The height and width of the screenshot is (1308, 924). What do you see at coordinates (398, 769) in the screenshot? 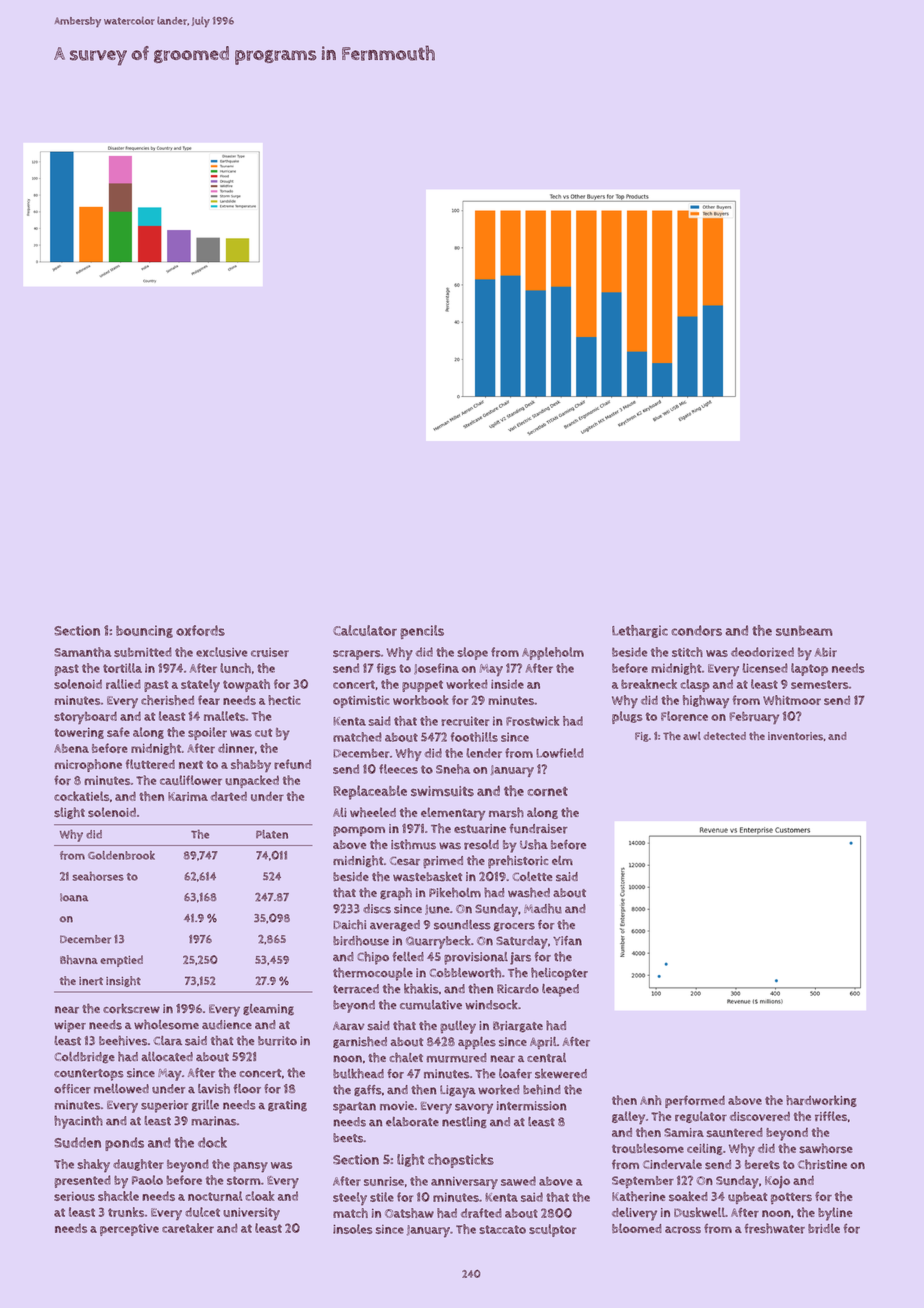
I see `fleeces` at bounding box center [398, 769].
